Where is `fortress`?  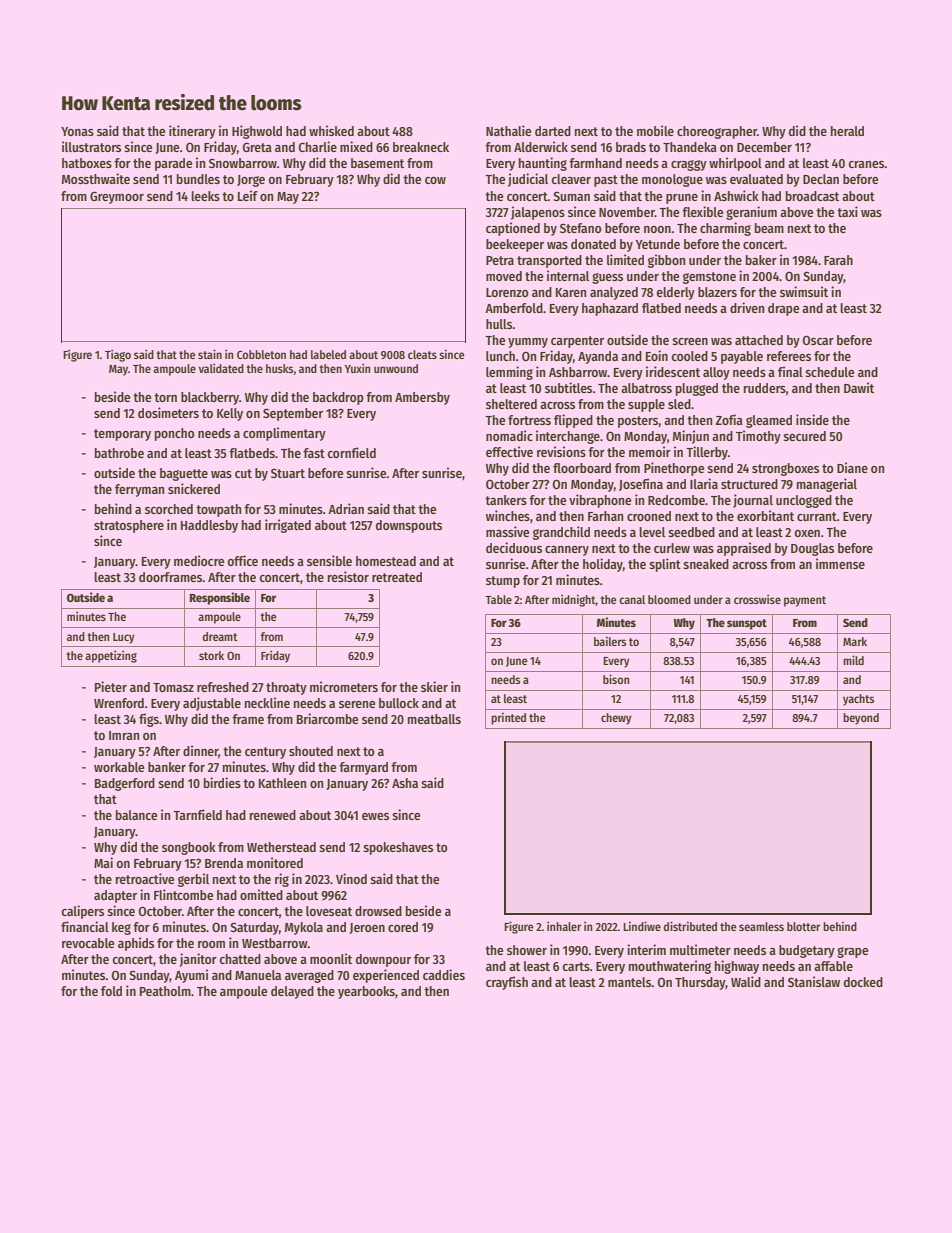 fortress is located at coordinates (529, 420).
